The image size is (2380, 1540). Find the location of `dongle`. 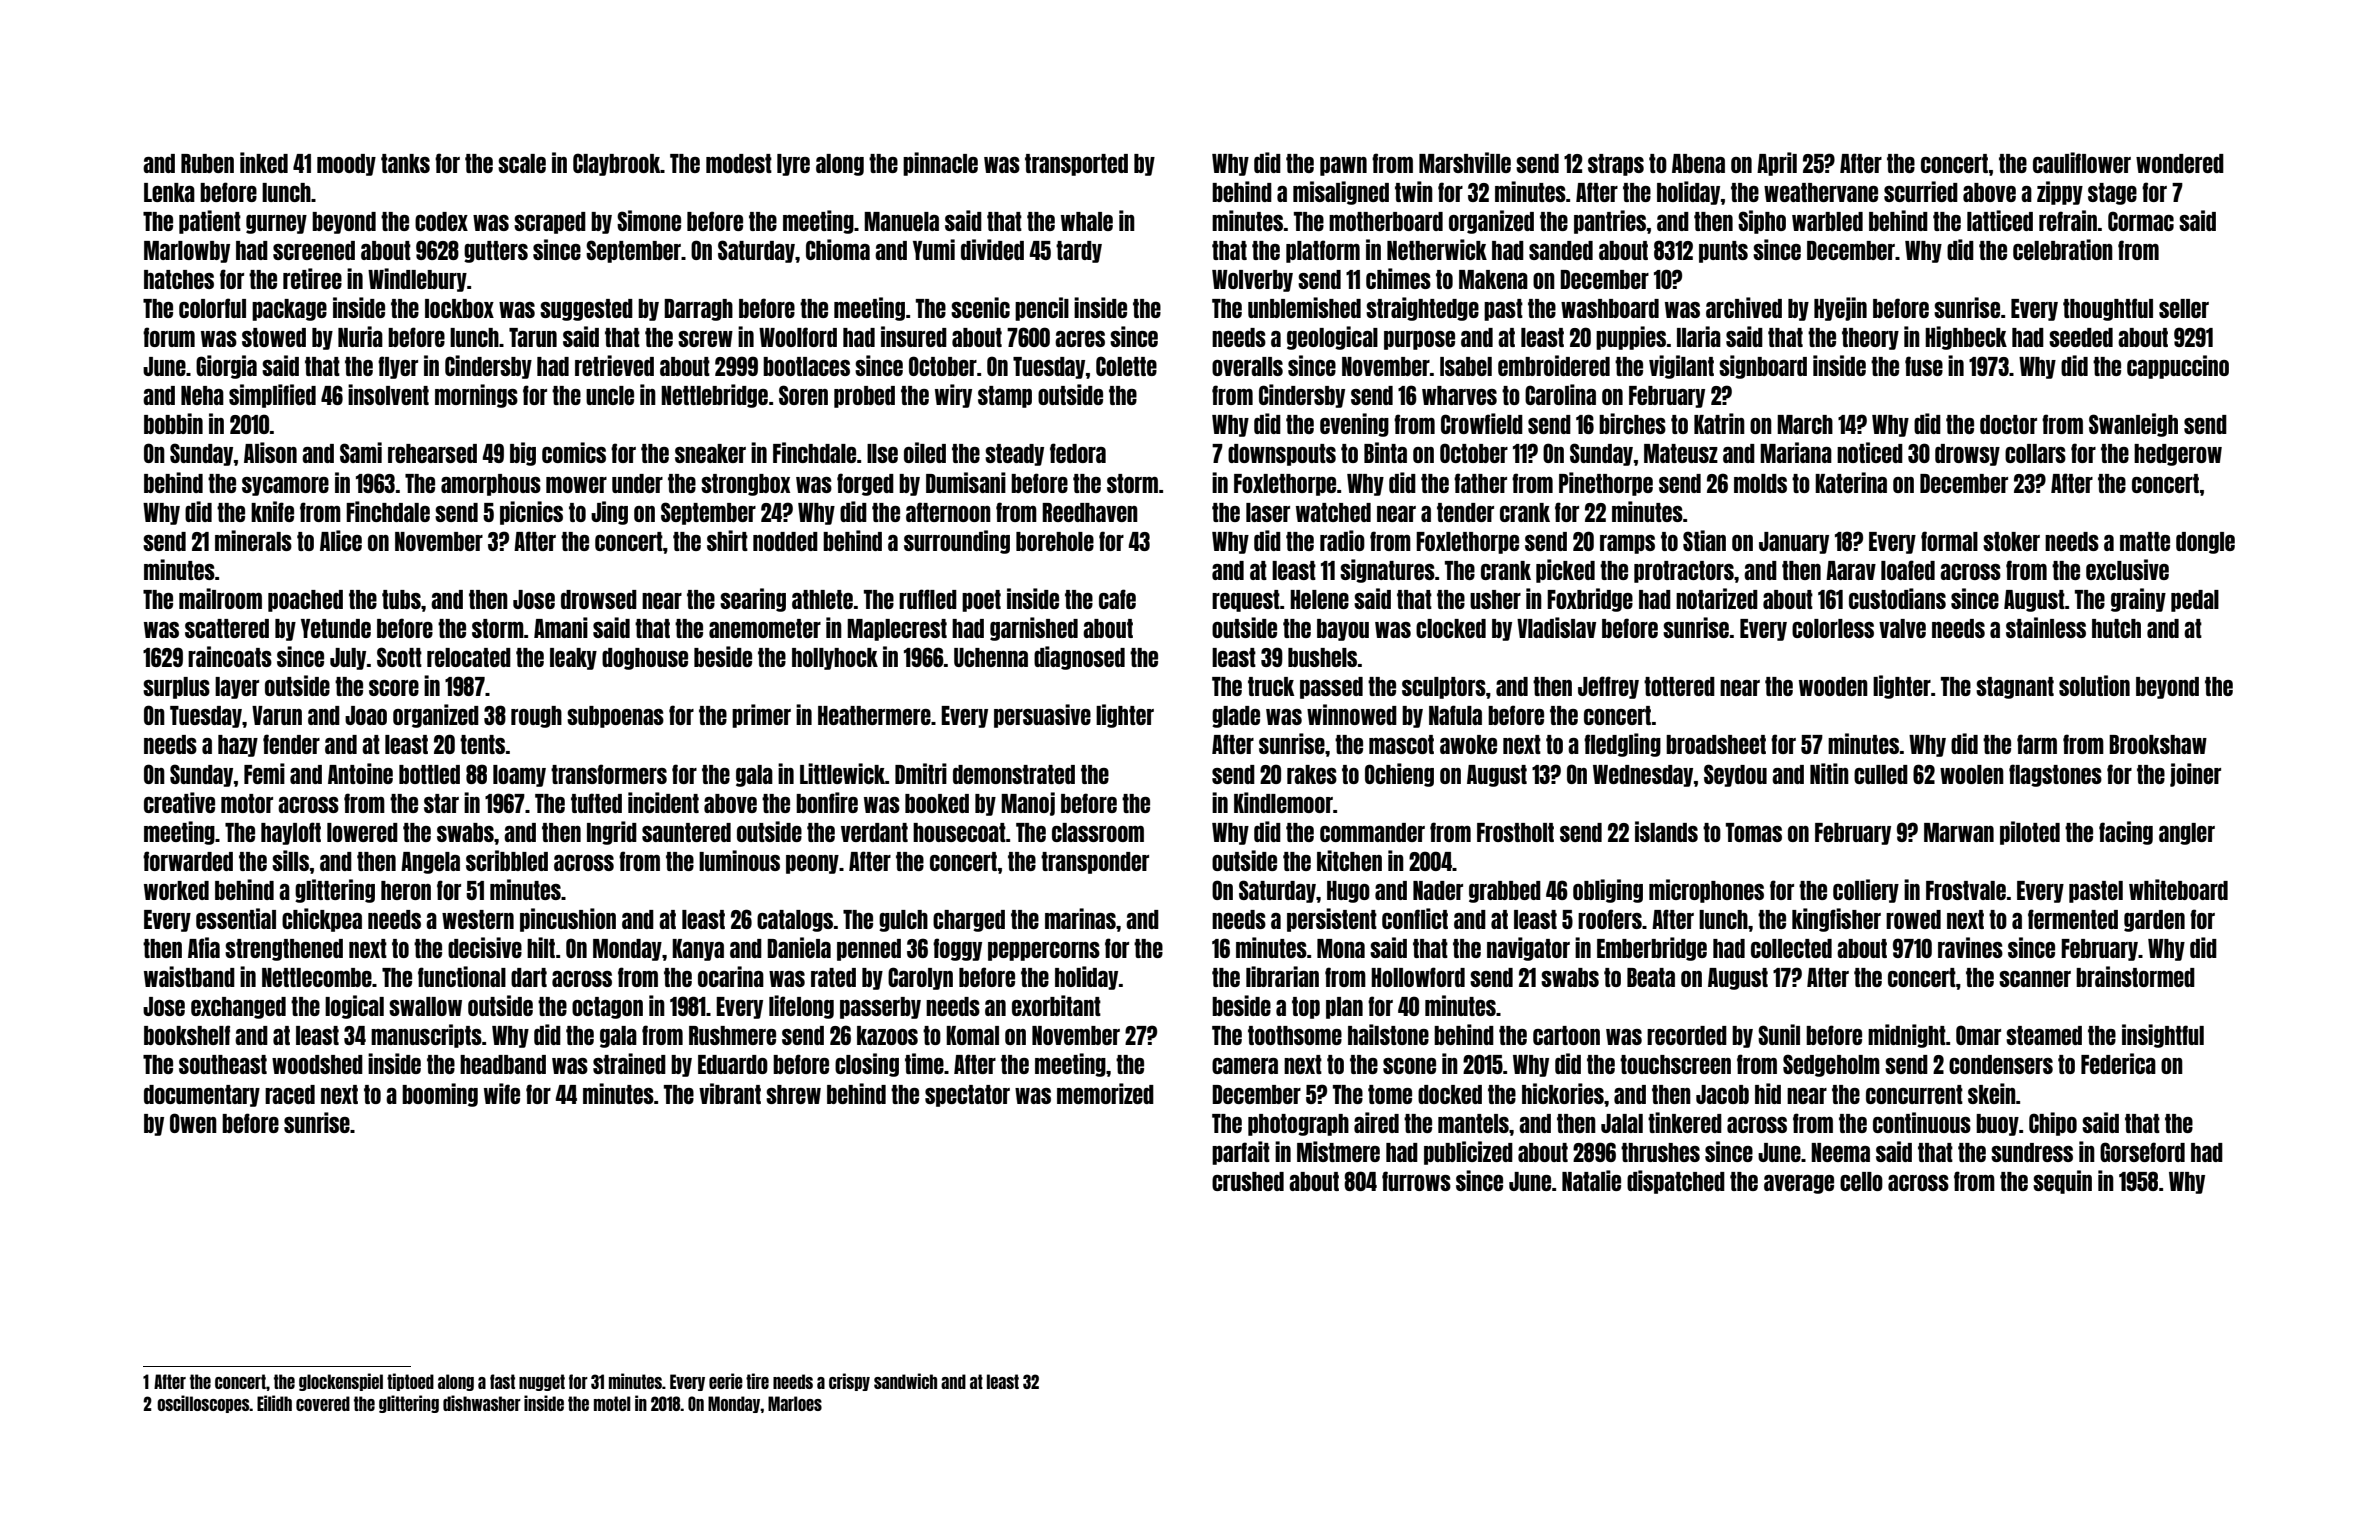

dongle is located at coordinates (2205, 543).
